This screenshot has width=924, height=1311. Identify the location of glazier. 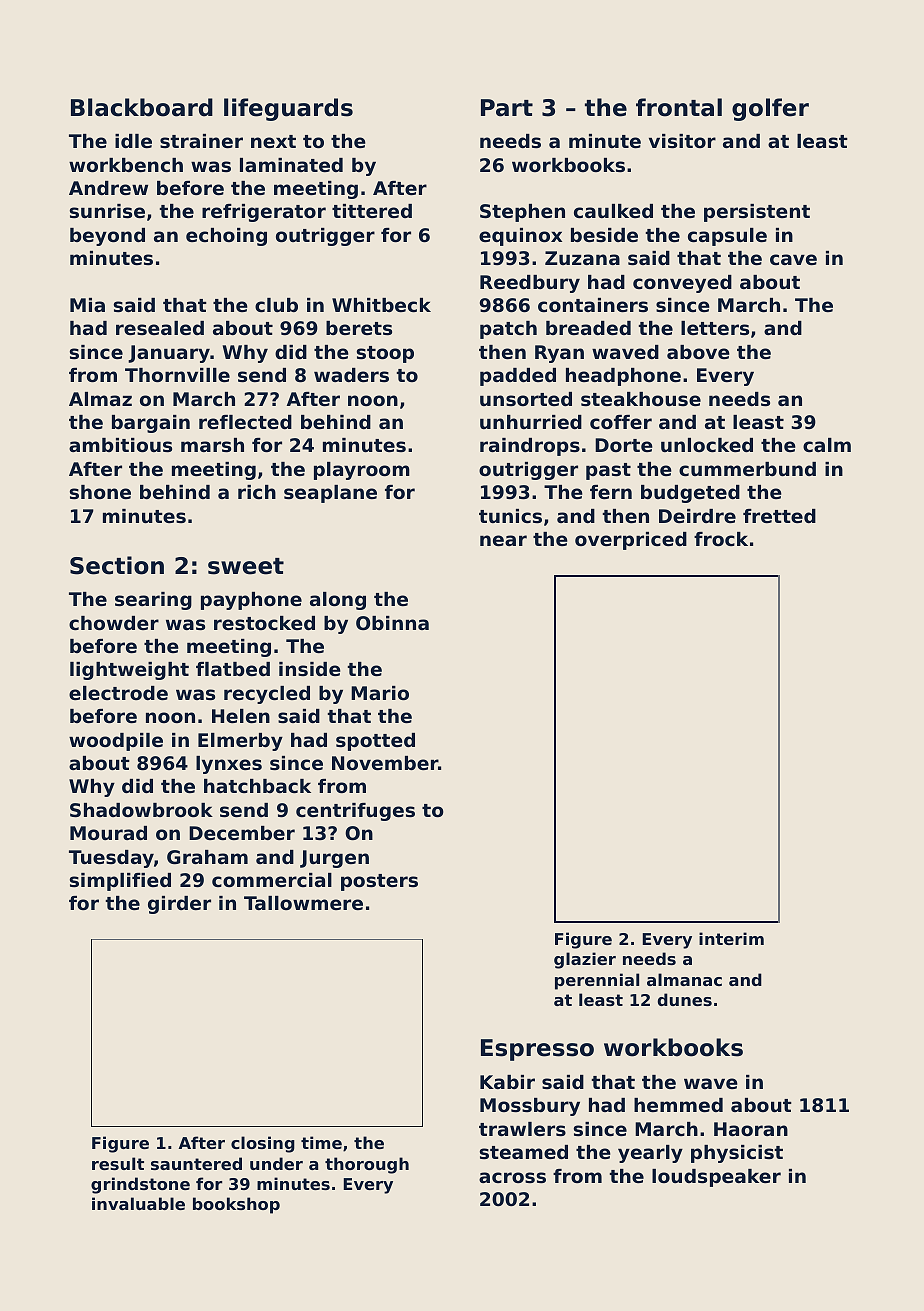
(585, 960).
